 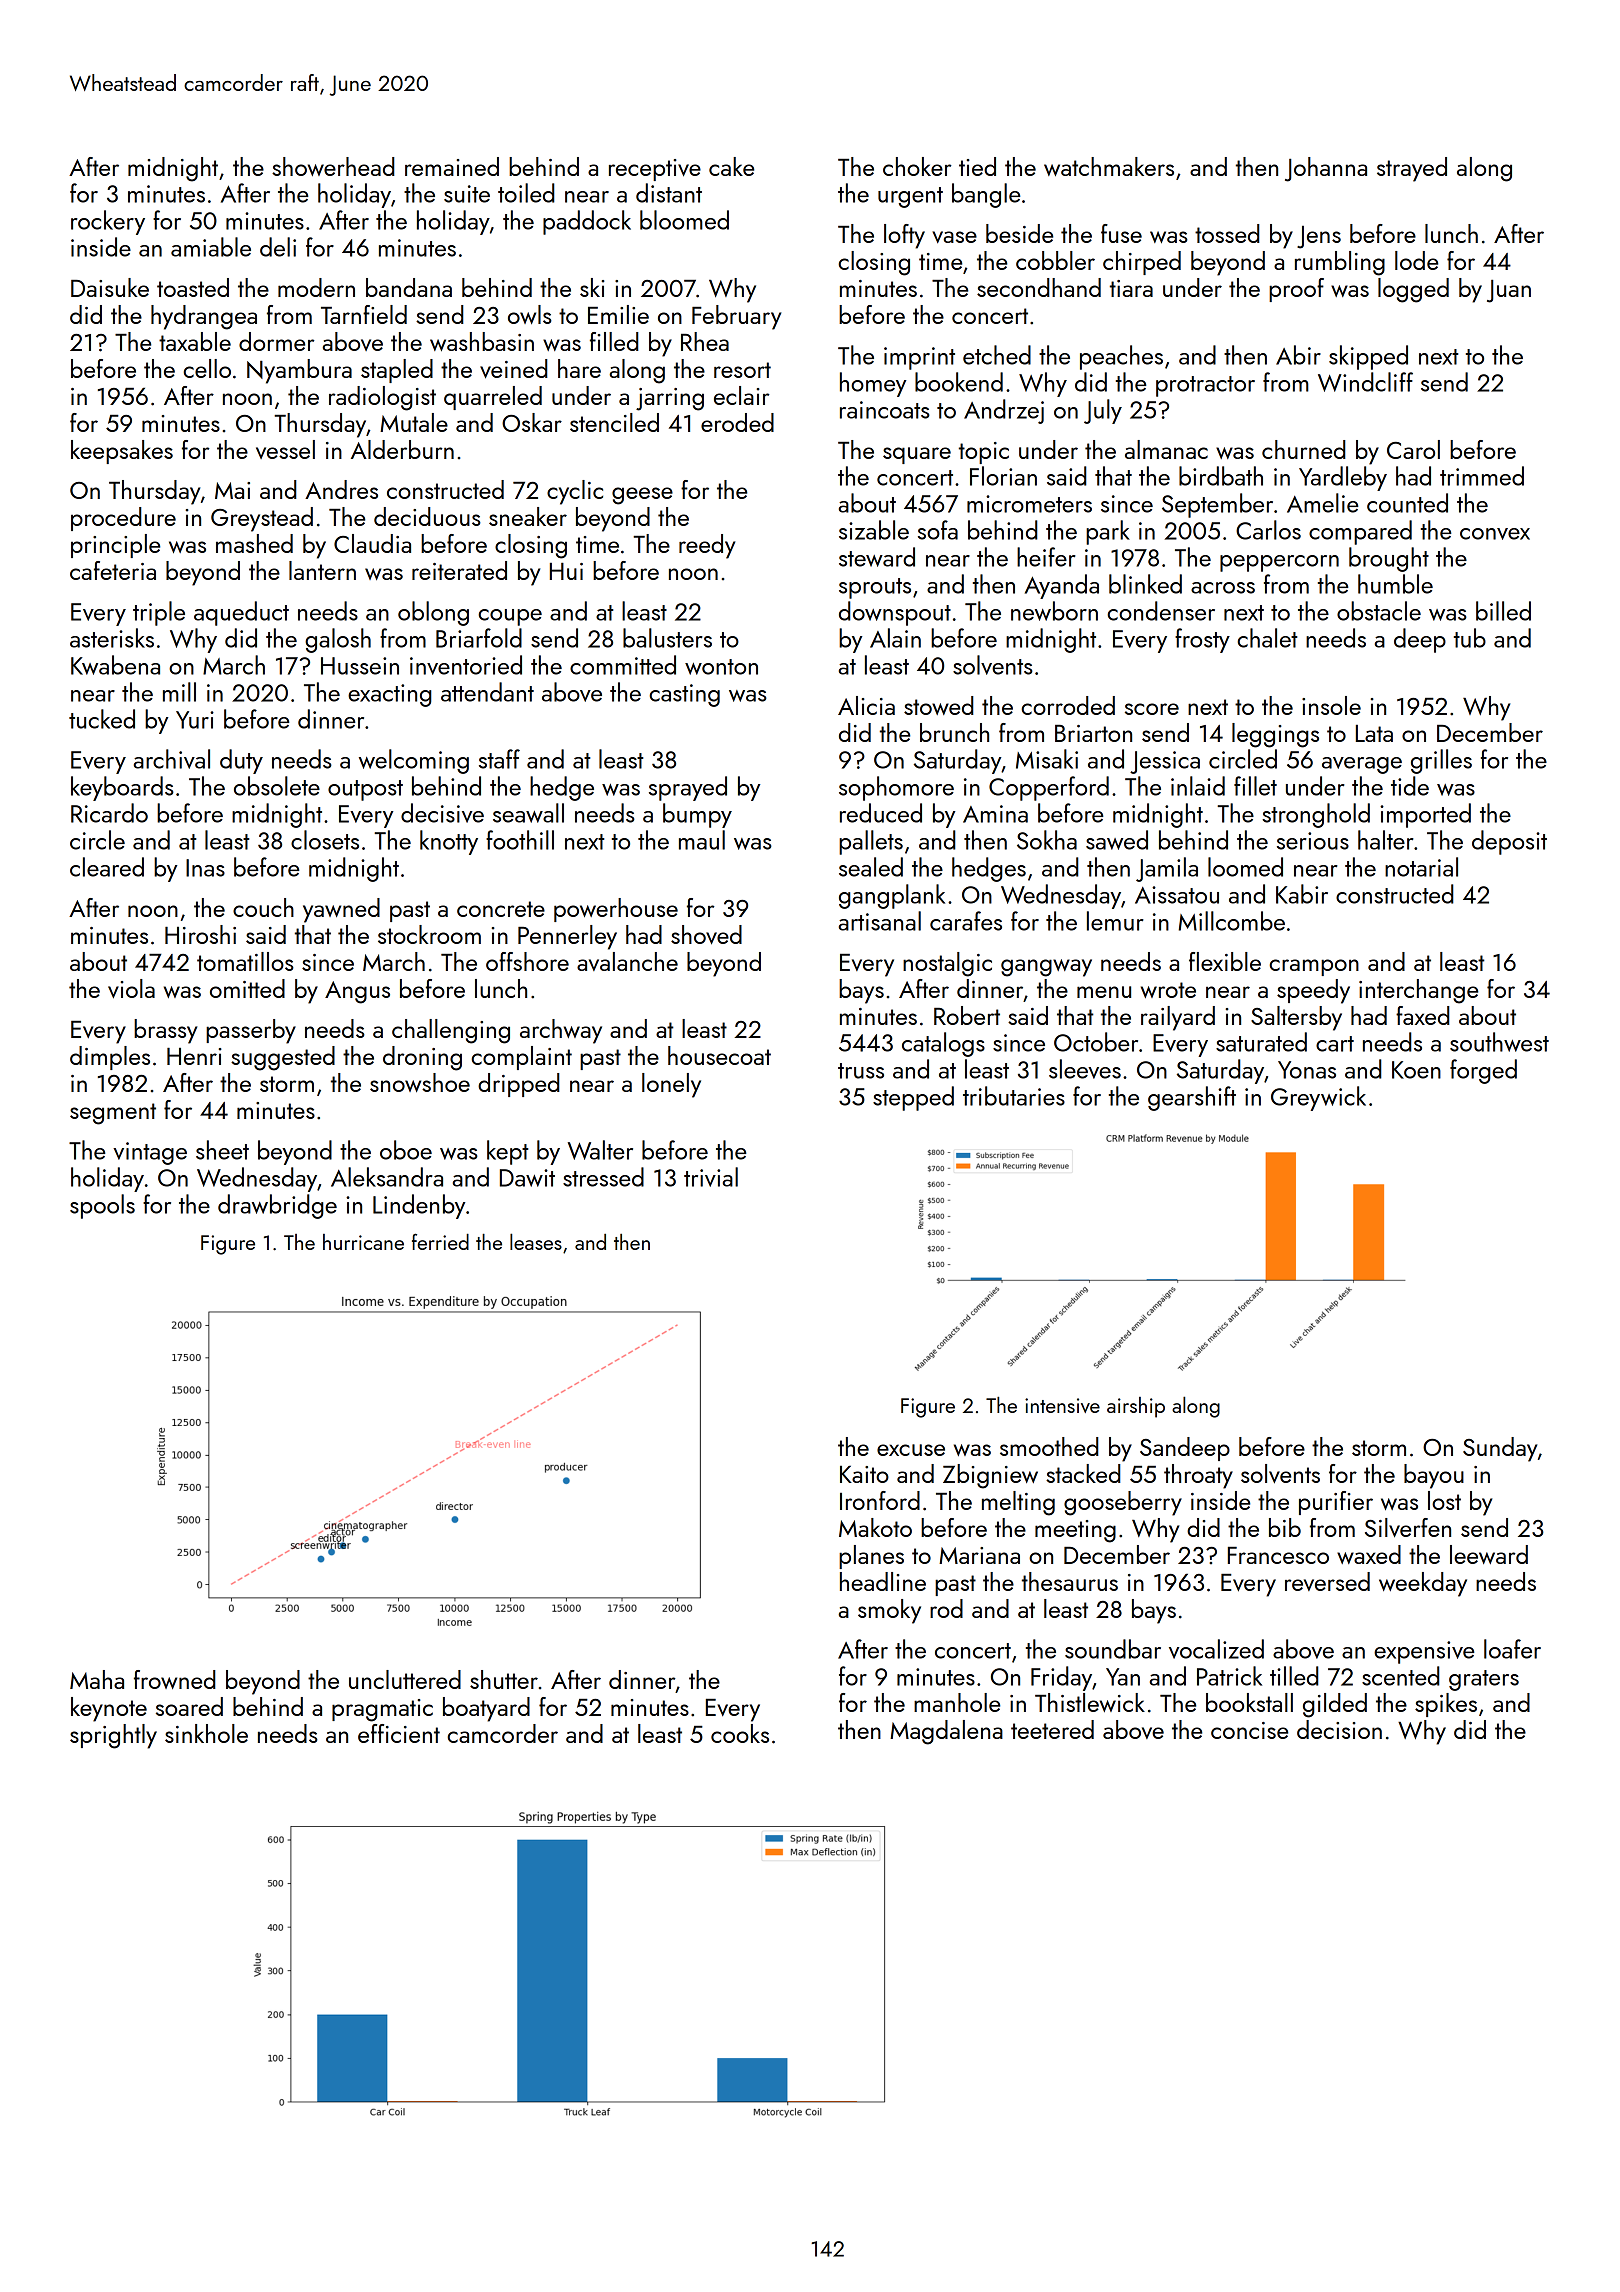 What do you see at coordinates (222, 1150) in the screenshot?
I see `sheet` at bounding box center [222, 1150].
